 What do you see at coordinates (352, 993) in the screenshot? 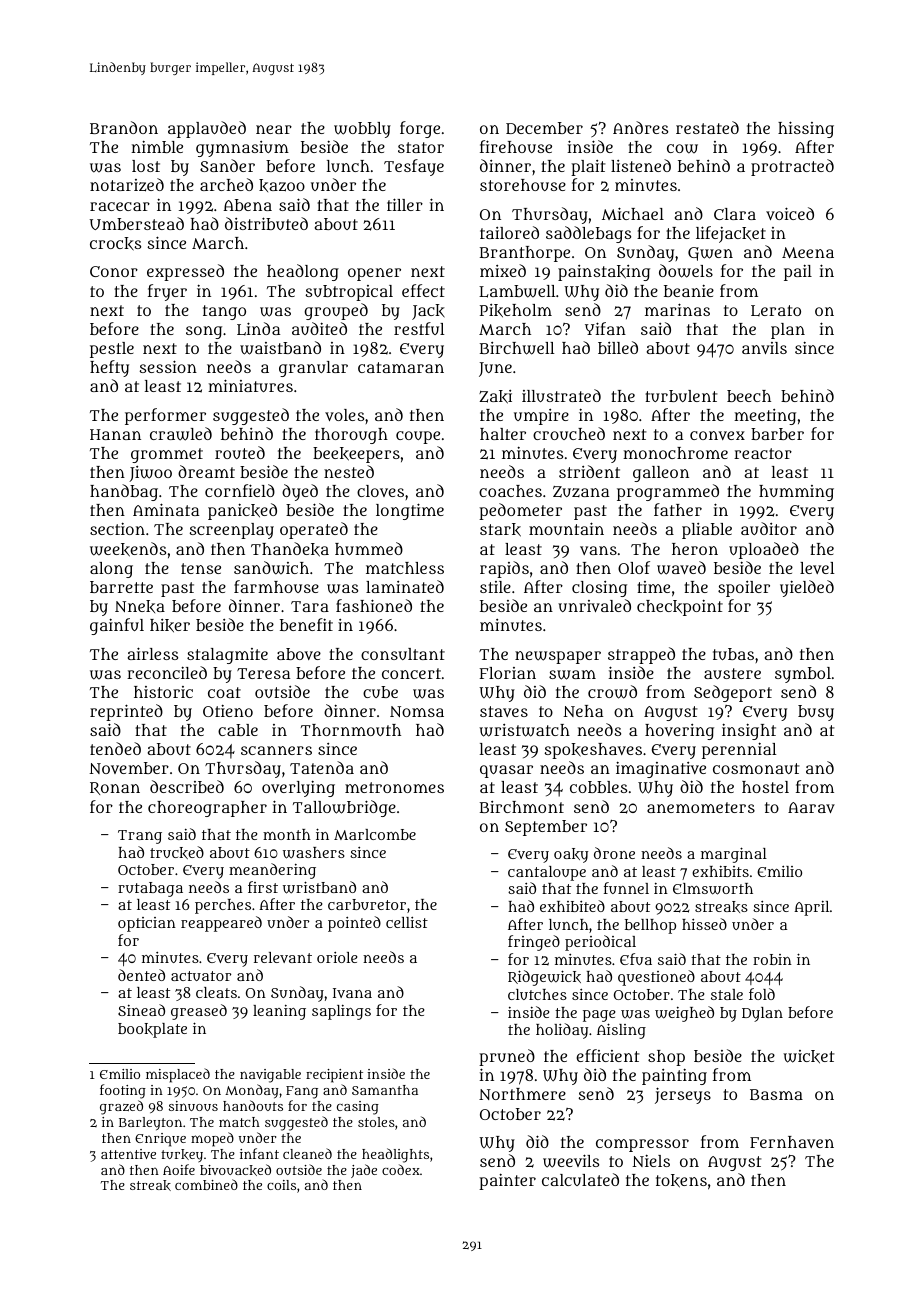
I see `Ivana` at bounding box center [352, 993].
